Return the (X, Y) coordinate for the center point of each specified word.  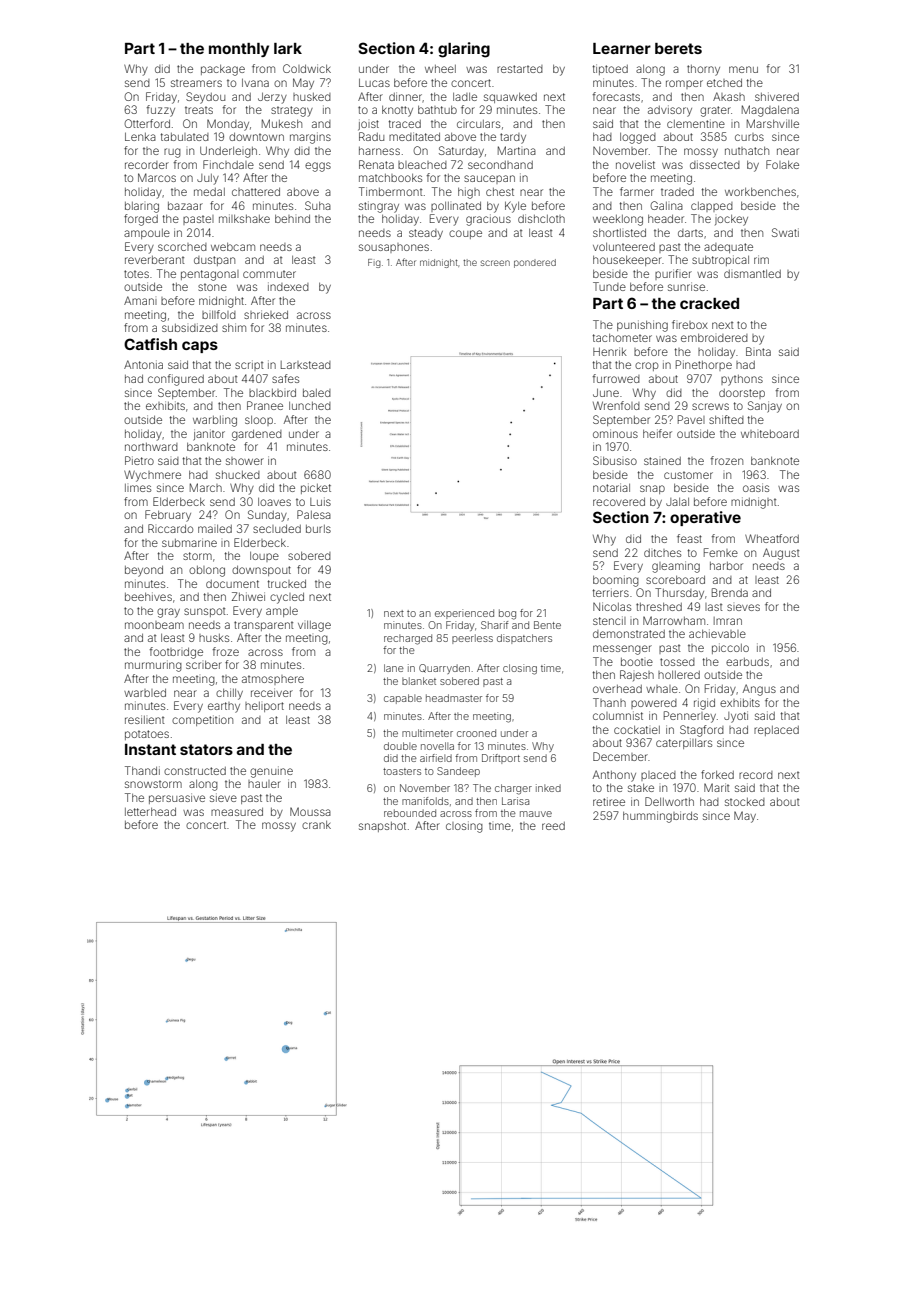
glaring (464, 50)
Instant (150, 749)
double (400, 746)
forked (717, 774)
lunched (310, 406)
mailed (215, 529)
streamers (196, 83)
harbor (726, 566)
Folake (782, 164)
